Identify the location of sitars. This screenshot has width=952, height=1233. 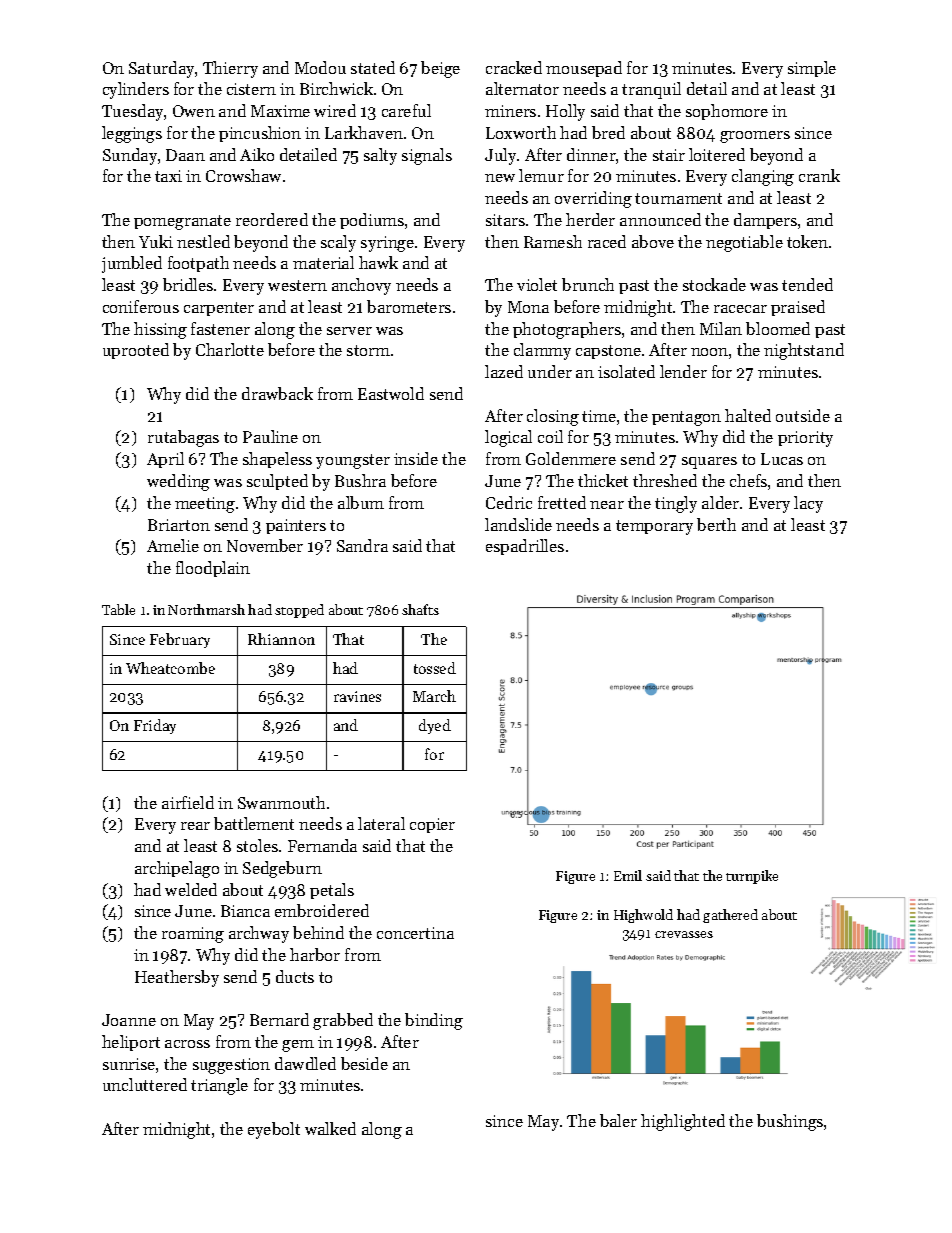
(505, 220).
